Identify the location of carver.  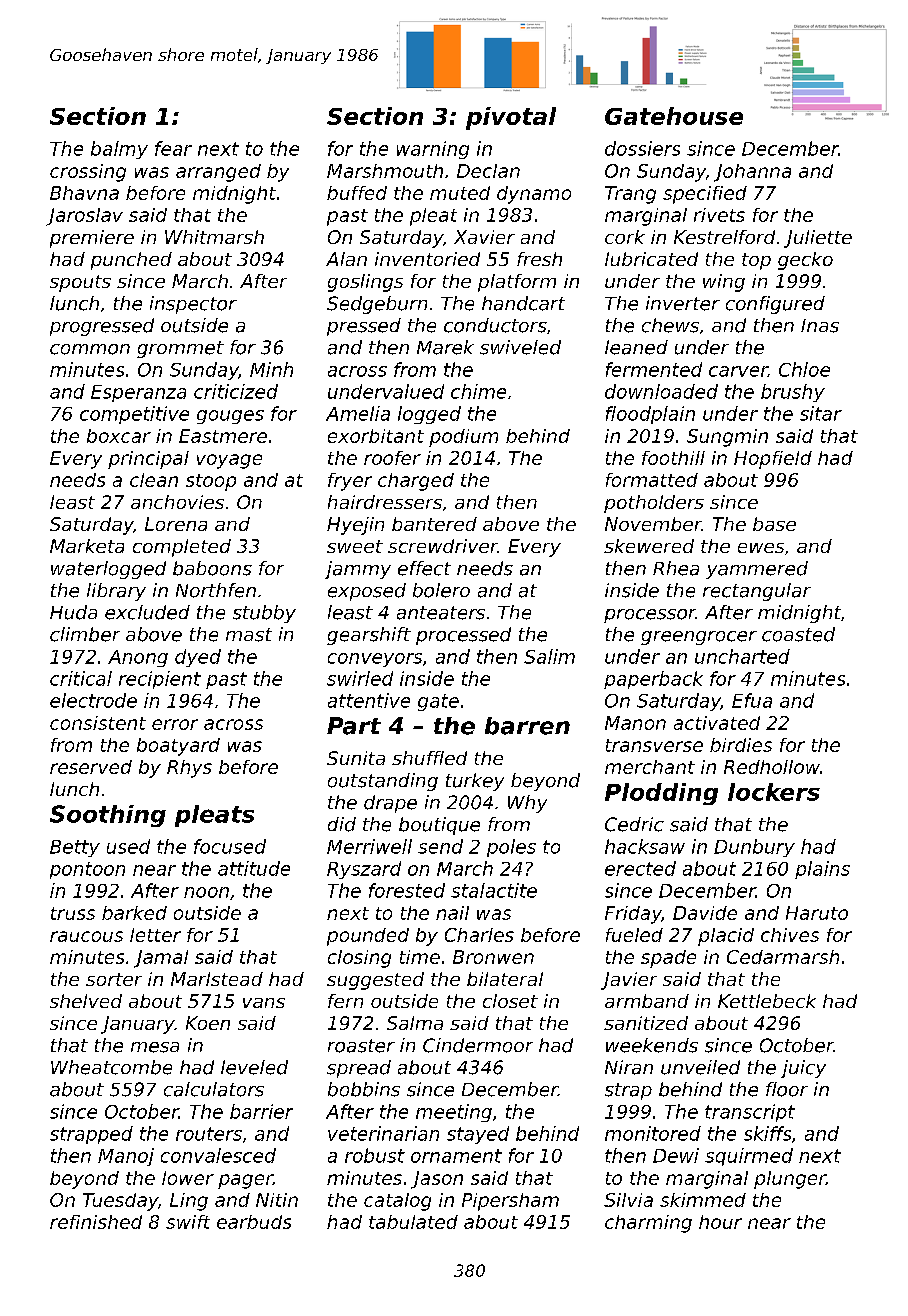
(738, 371).
